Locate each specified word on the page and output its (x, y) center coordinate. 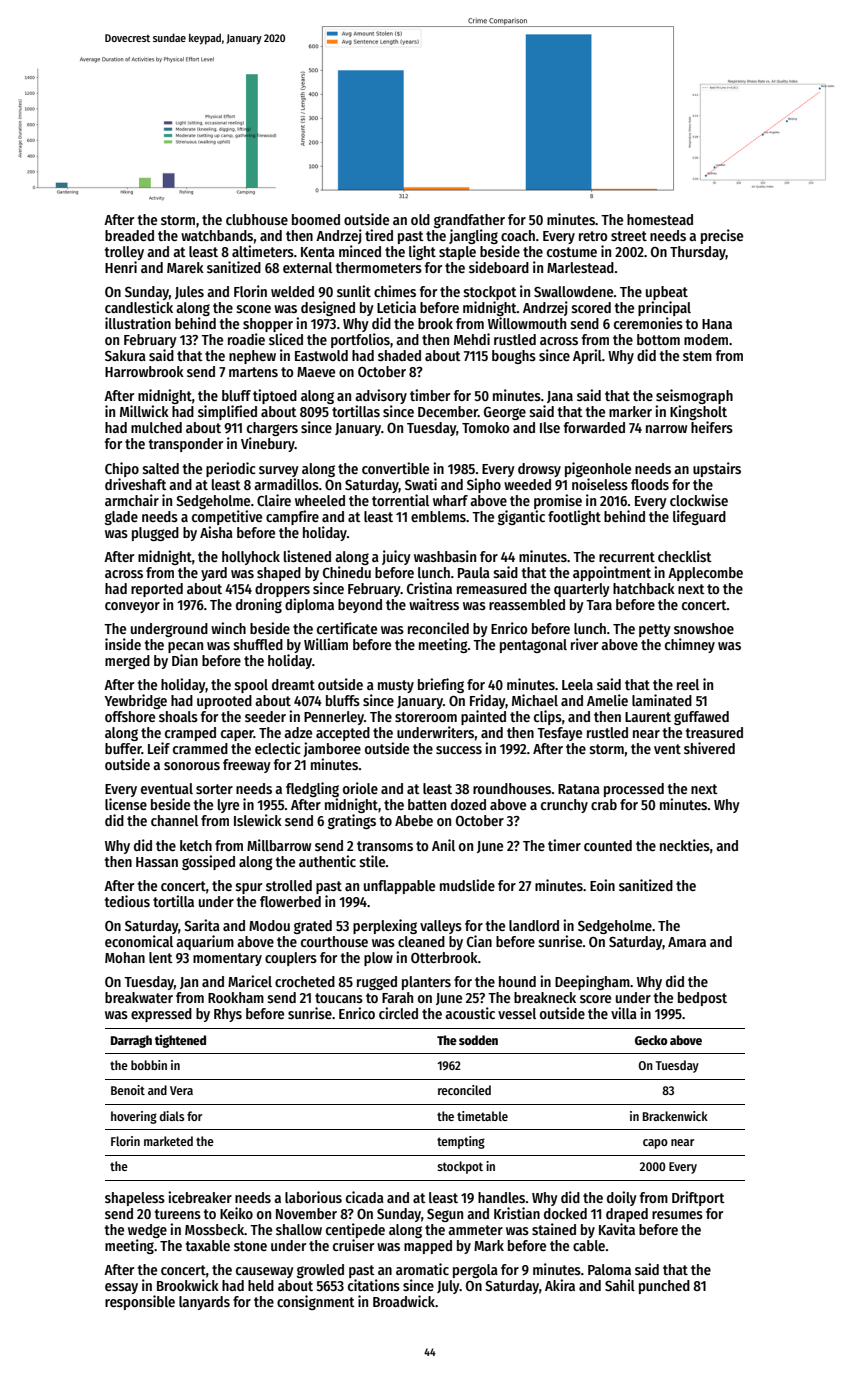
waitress (434, 604)
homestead (660, 219)
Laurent (648, 717)
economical (139, 941)
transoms (385, 846)
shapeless (135, 1199)
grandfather (469, 221)
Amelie (607, 700)
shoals (178, 716)
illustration (138, 323)
